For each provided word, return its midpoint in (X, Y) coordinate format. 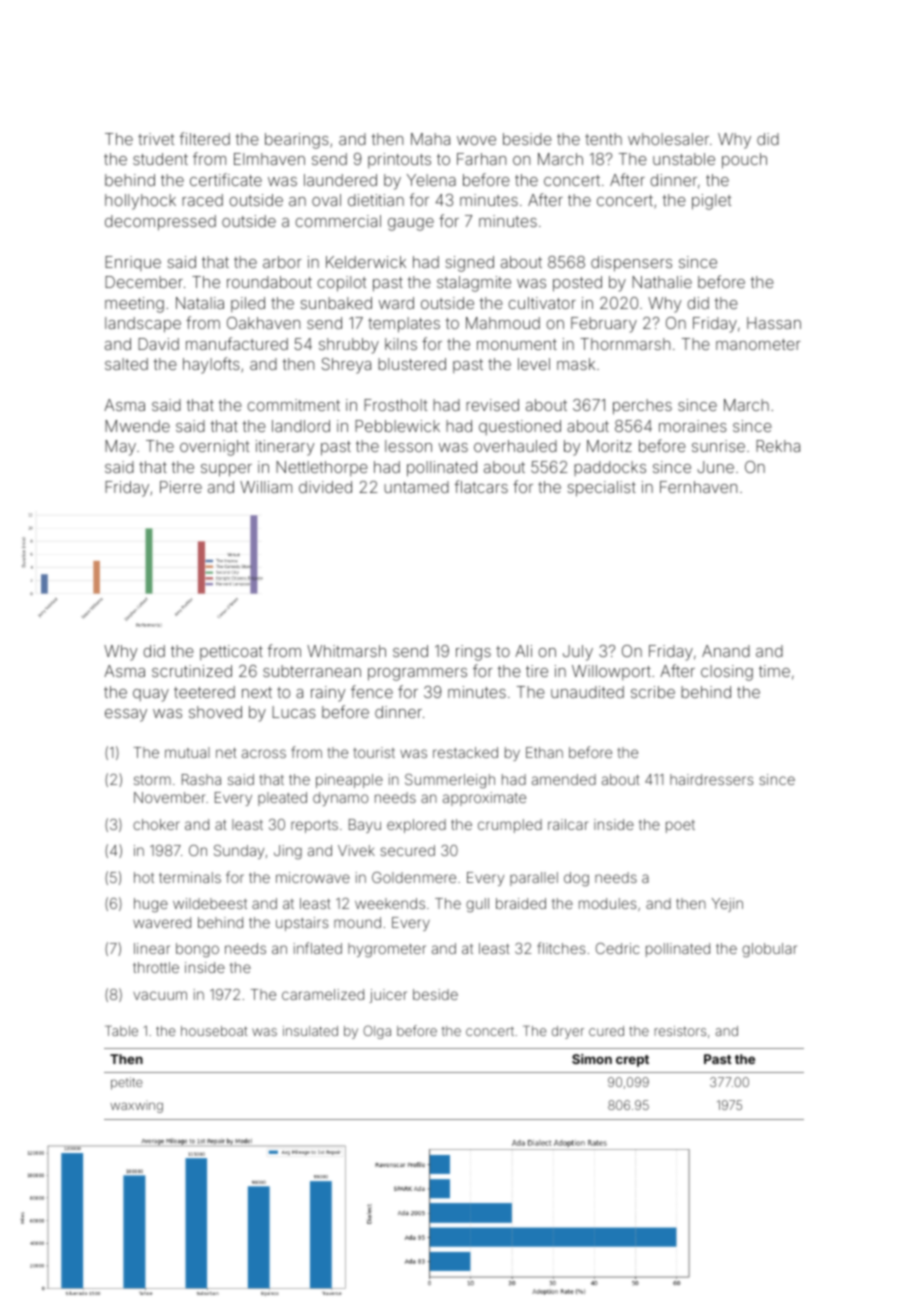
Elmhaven (269, 159)
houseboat (214, 1031)
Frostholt (395, 405)
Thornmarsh (625, 344)
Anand (726, 651)
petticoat (231, 652)
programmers (417, 674)
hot (144, 877)
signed (469, 264)
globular (769, 950)
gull (477, 905)
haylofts (211, 365)
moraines (693, 426)
